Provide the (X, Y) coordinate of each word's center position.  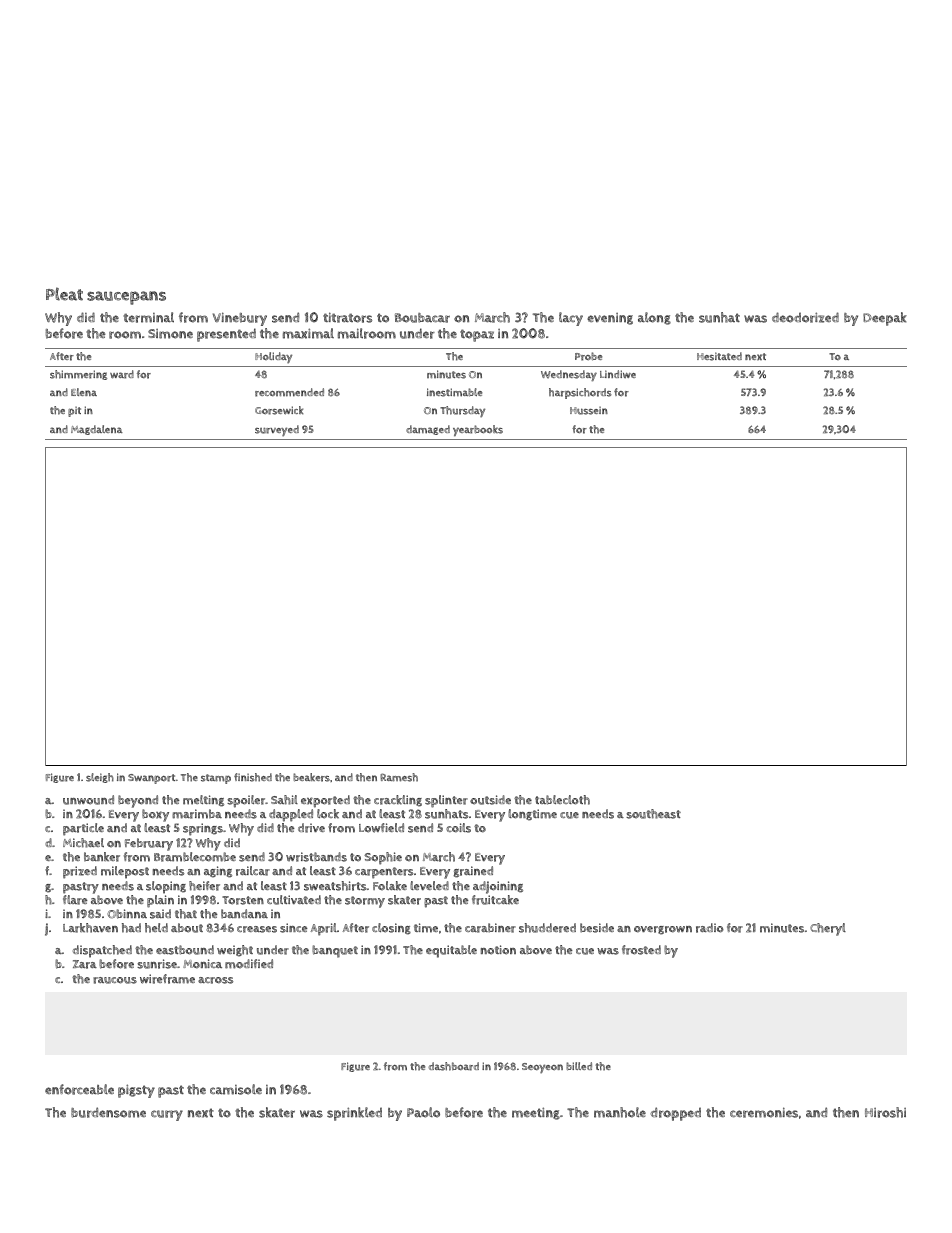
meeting (536, 1113)
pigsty (136, 1091)
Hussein (589, 411)
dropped (675, 1114)
